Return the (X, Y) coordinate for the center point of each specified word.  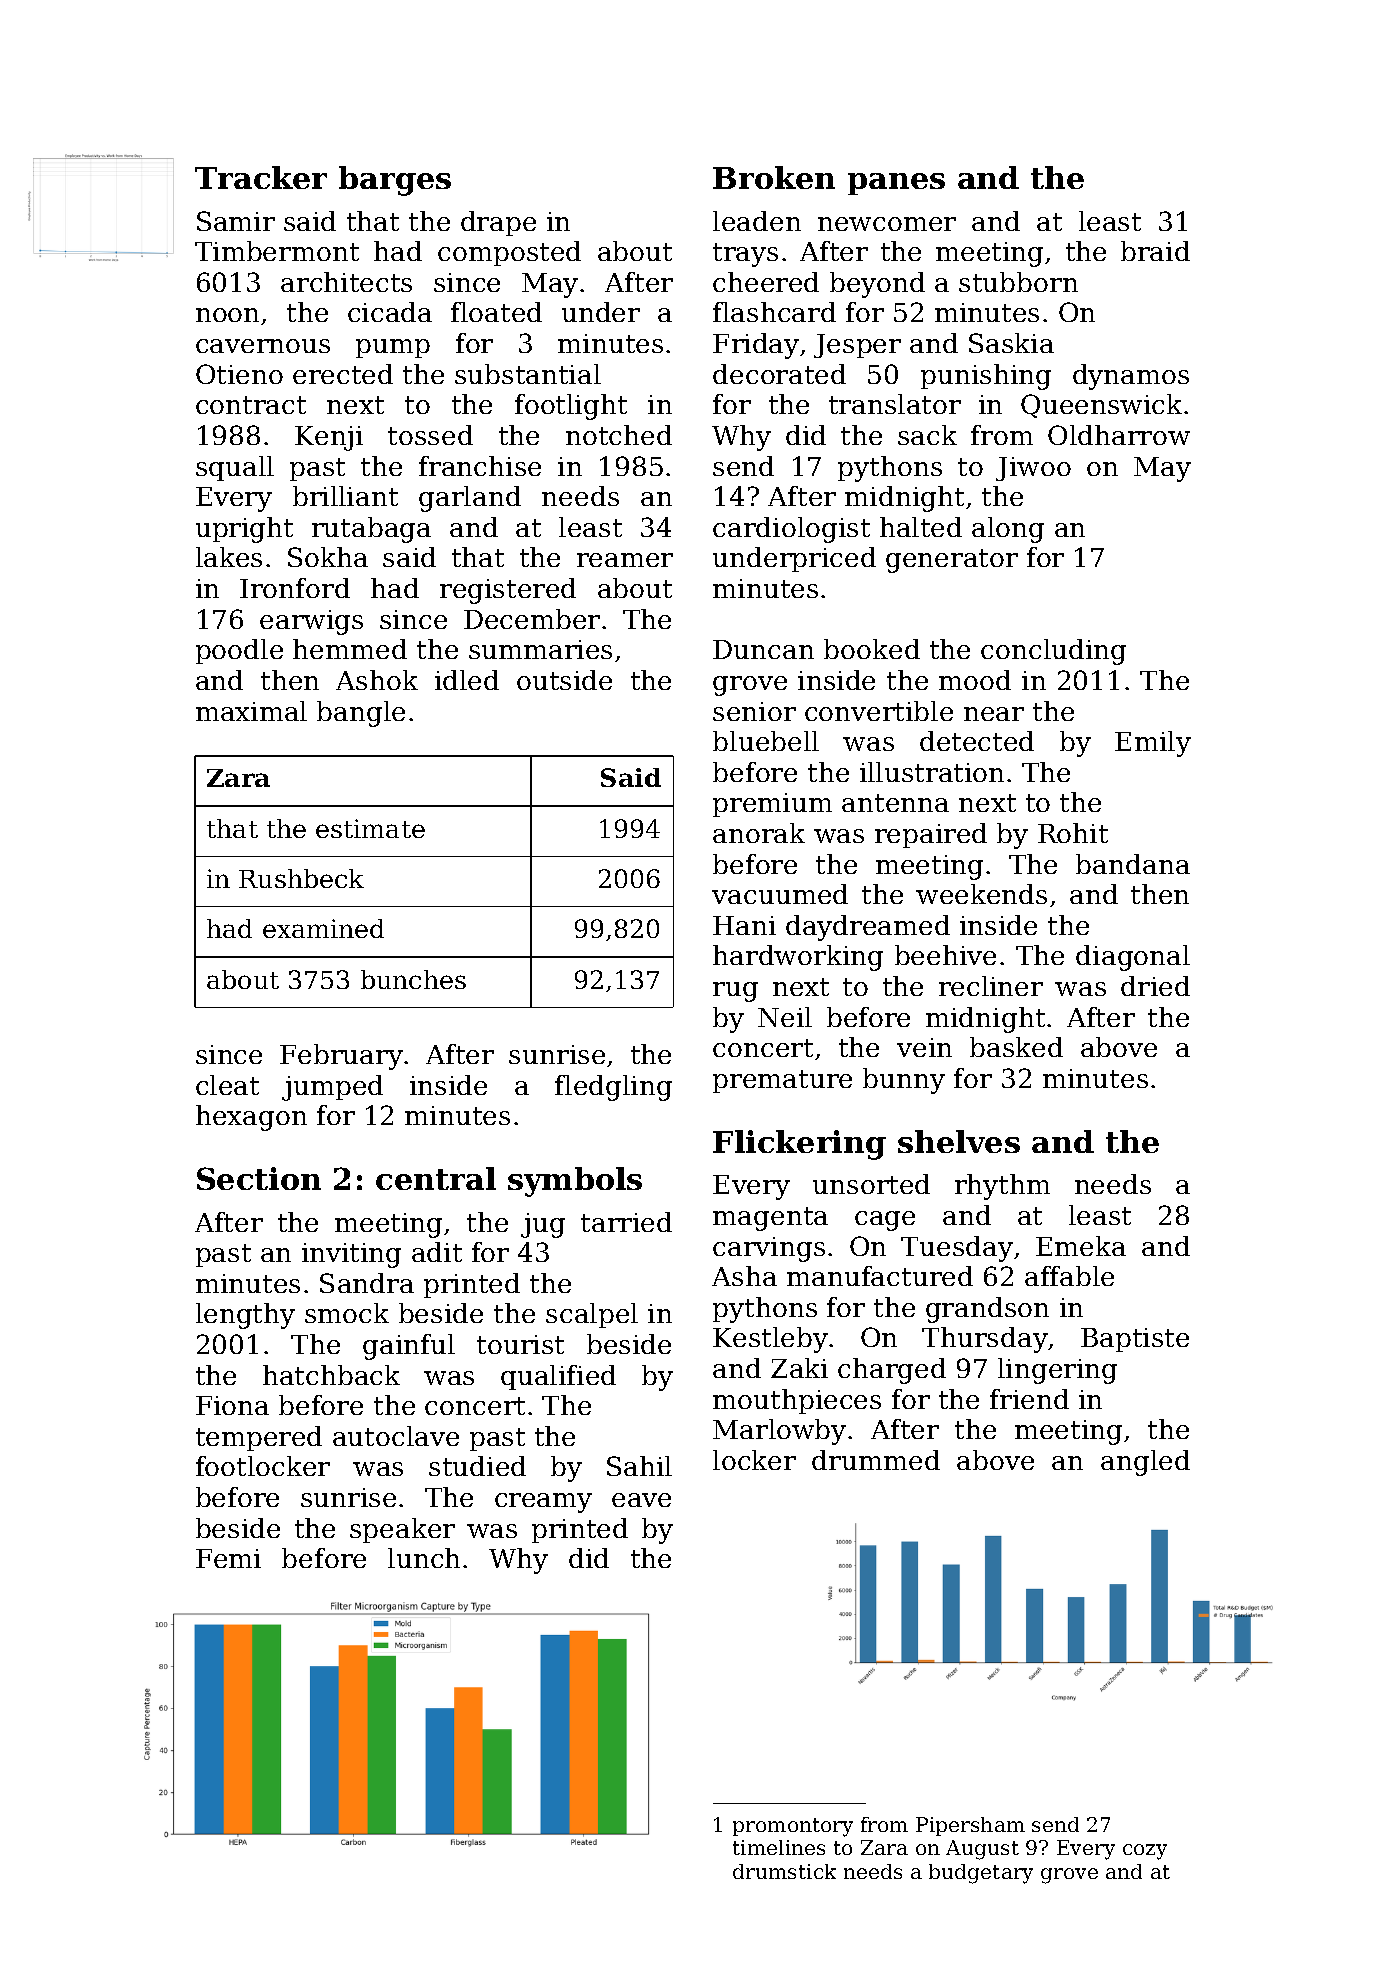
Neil (785, 1017)
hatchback (331, 1375)
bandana (1133, 864)
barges (395, 181)
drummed (876, 1460)
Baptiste (1135, 1340)
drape (498, 223)
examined (323, 928)
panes (896, 184)
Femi (228, 1558)
